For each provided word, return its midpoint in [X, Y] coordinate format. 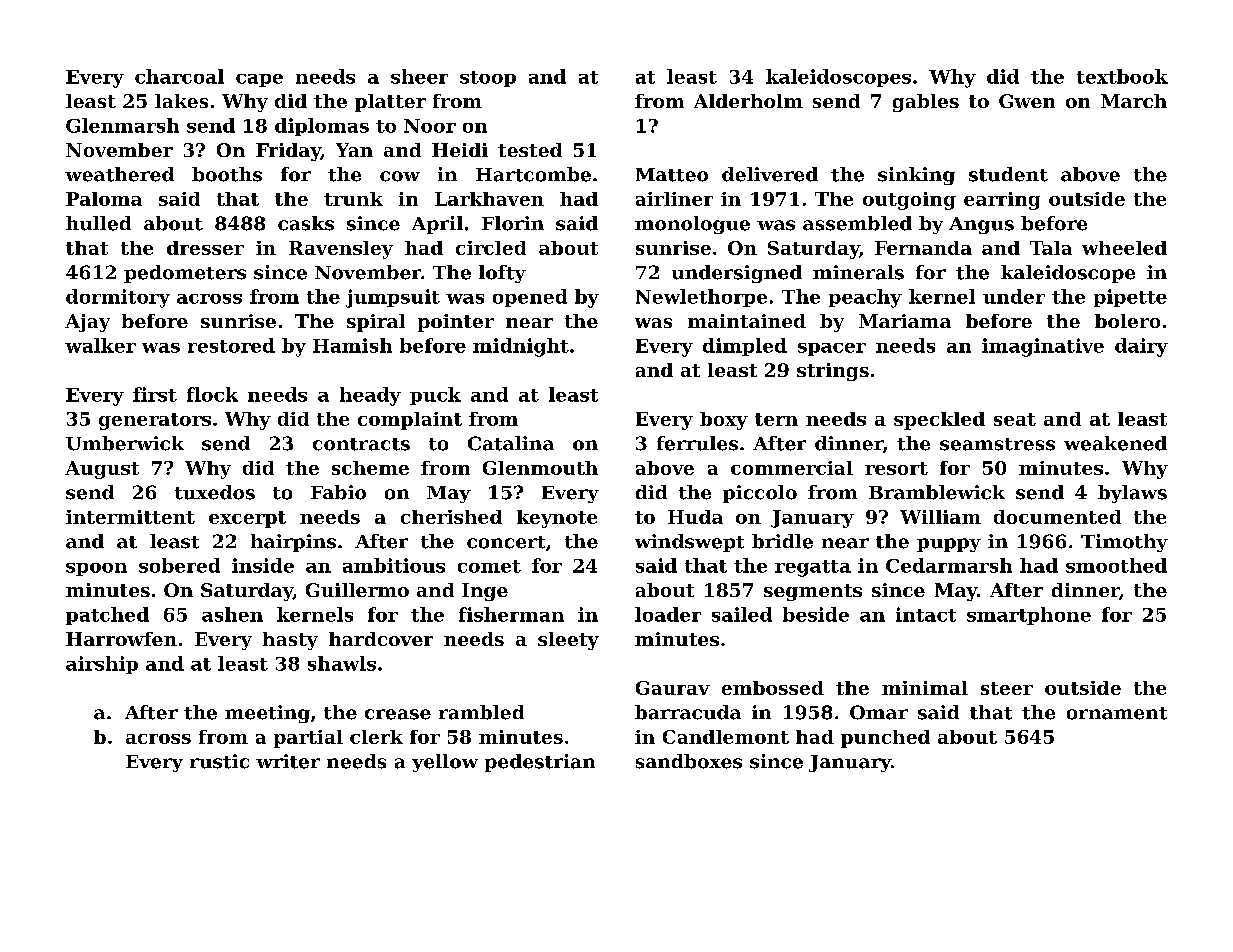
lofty [502, 274]
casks [306, 223]
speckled [939, 421]
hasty [290, 641]
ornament [1117, 713]
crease [398, 714]
